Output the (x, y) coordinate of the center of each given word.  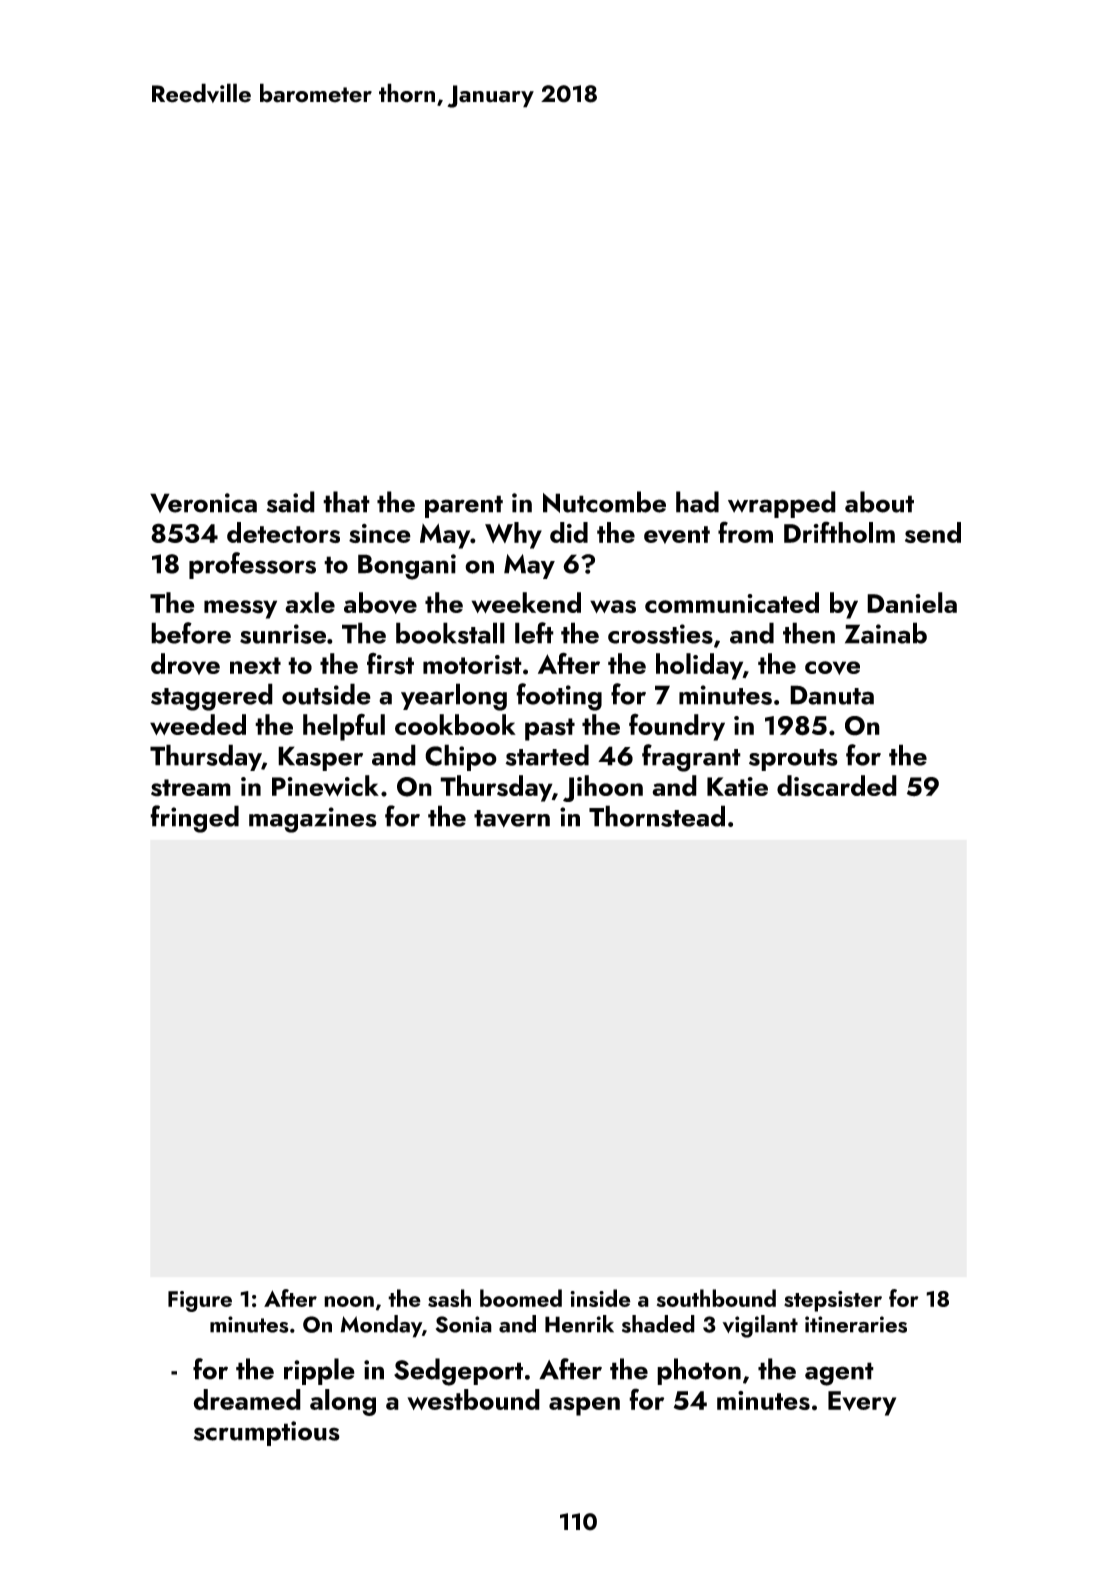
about (879, 502)
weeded (198, 724)
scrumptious (267, 1433)
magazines (313, 820)
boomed (521, 1298)
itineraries (856, 1324)
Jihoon (603, 788)
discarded (837, 786)
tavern (512, 819)
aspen (584, 1406)
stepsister (833, 1301)
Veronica (203, 503)
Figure (200, 1301)
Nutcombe (604, 502)
